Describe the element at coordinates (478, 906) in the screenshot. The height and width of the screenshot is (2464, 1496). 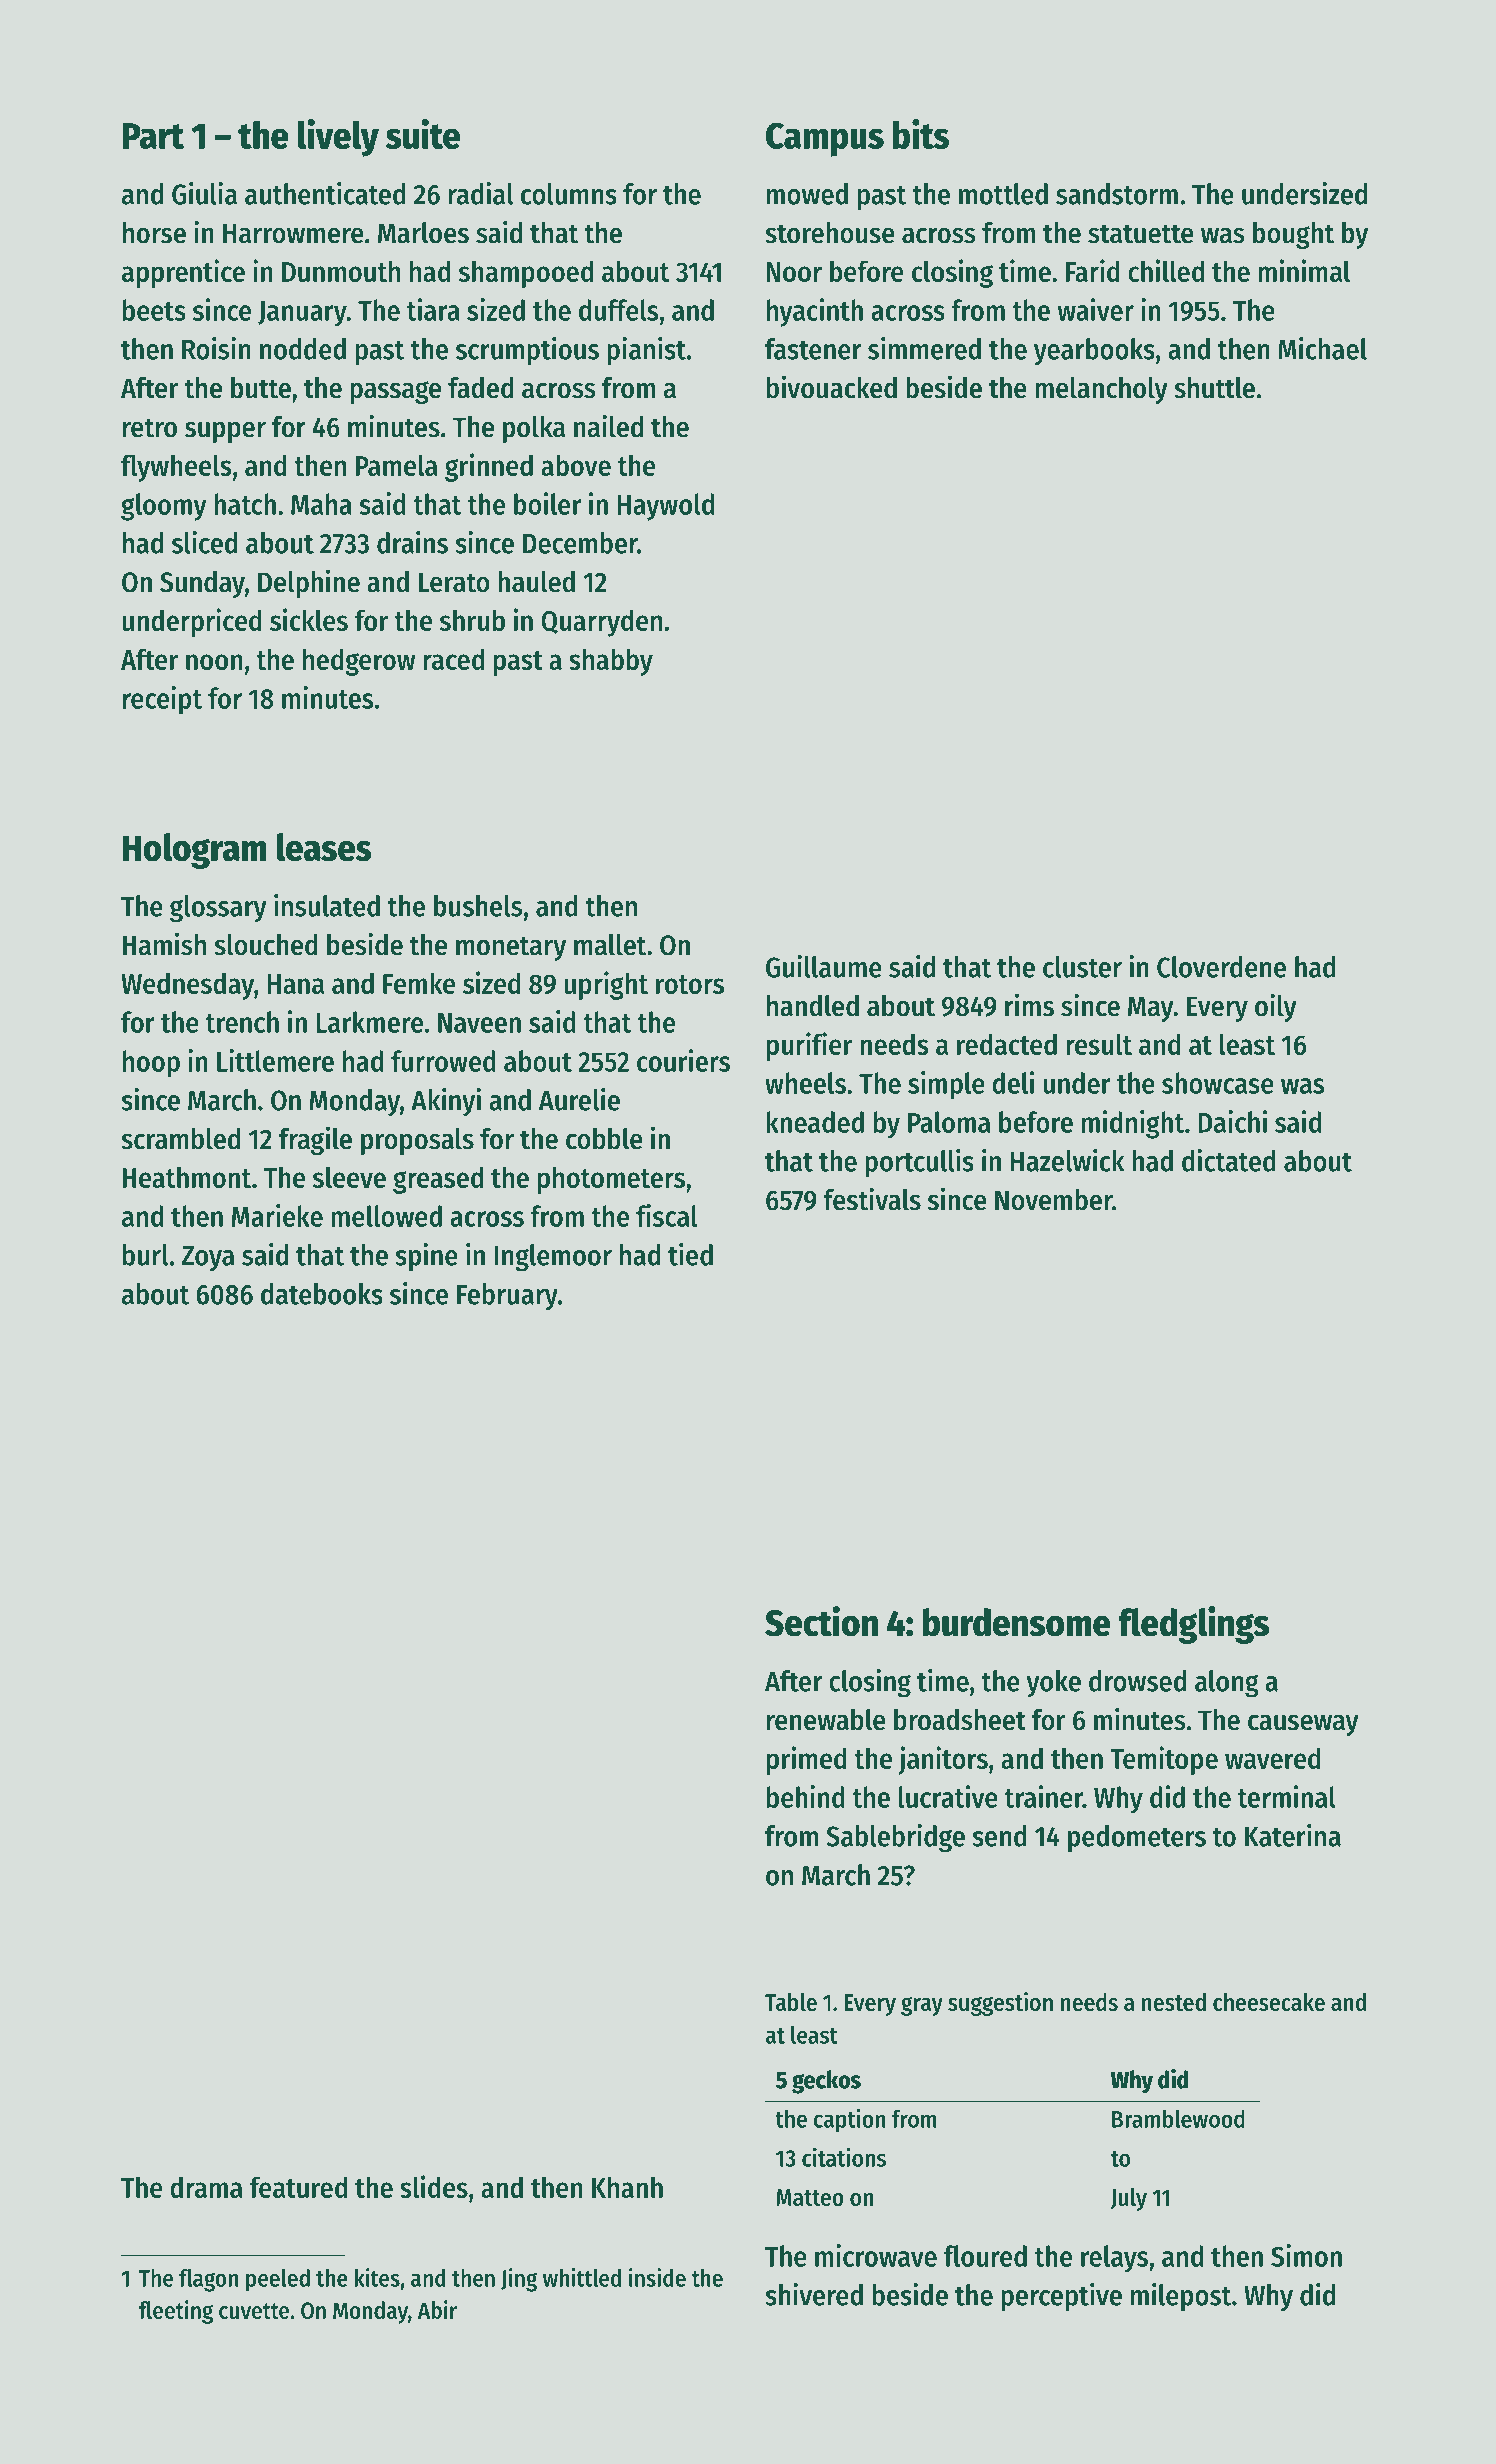
I see `bushels` at that location.
